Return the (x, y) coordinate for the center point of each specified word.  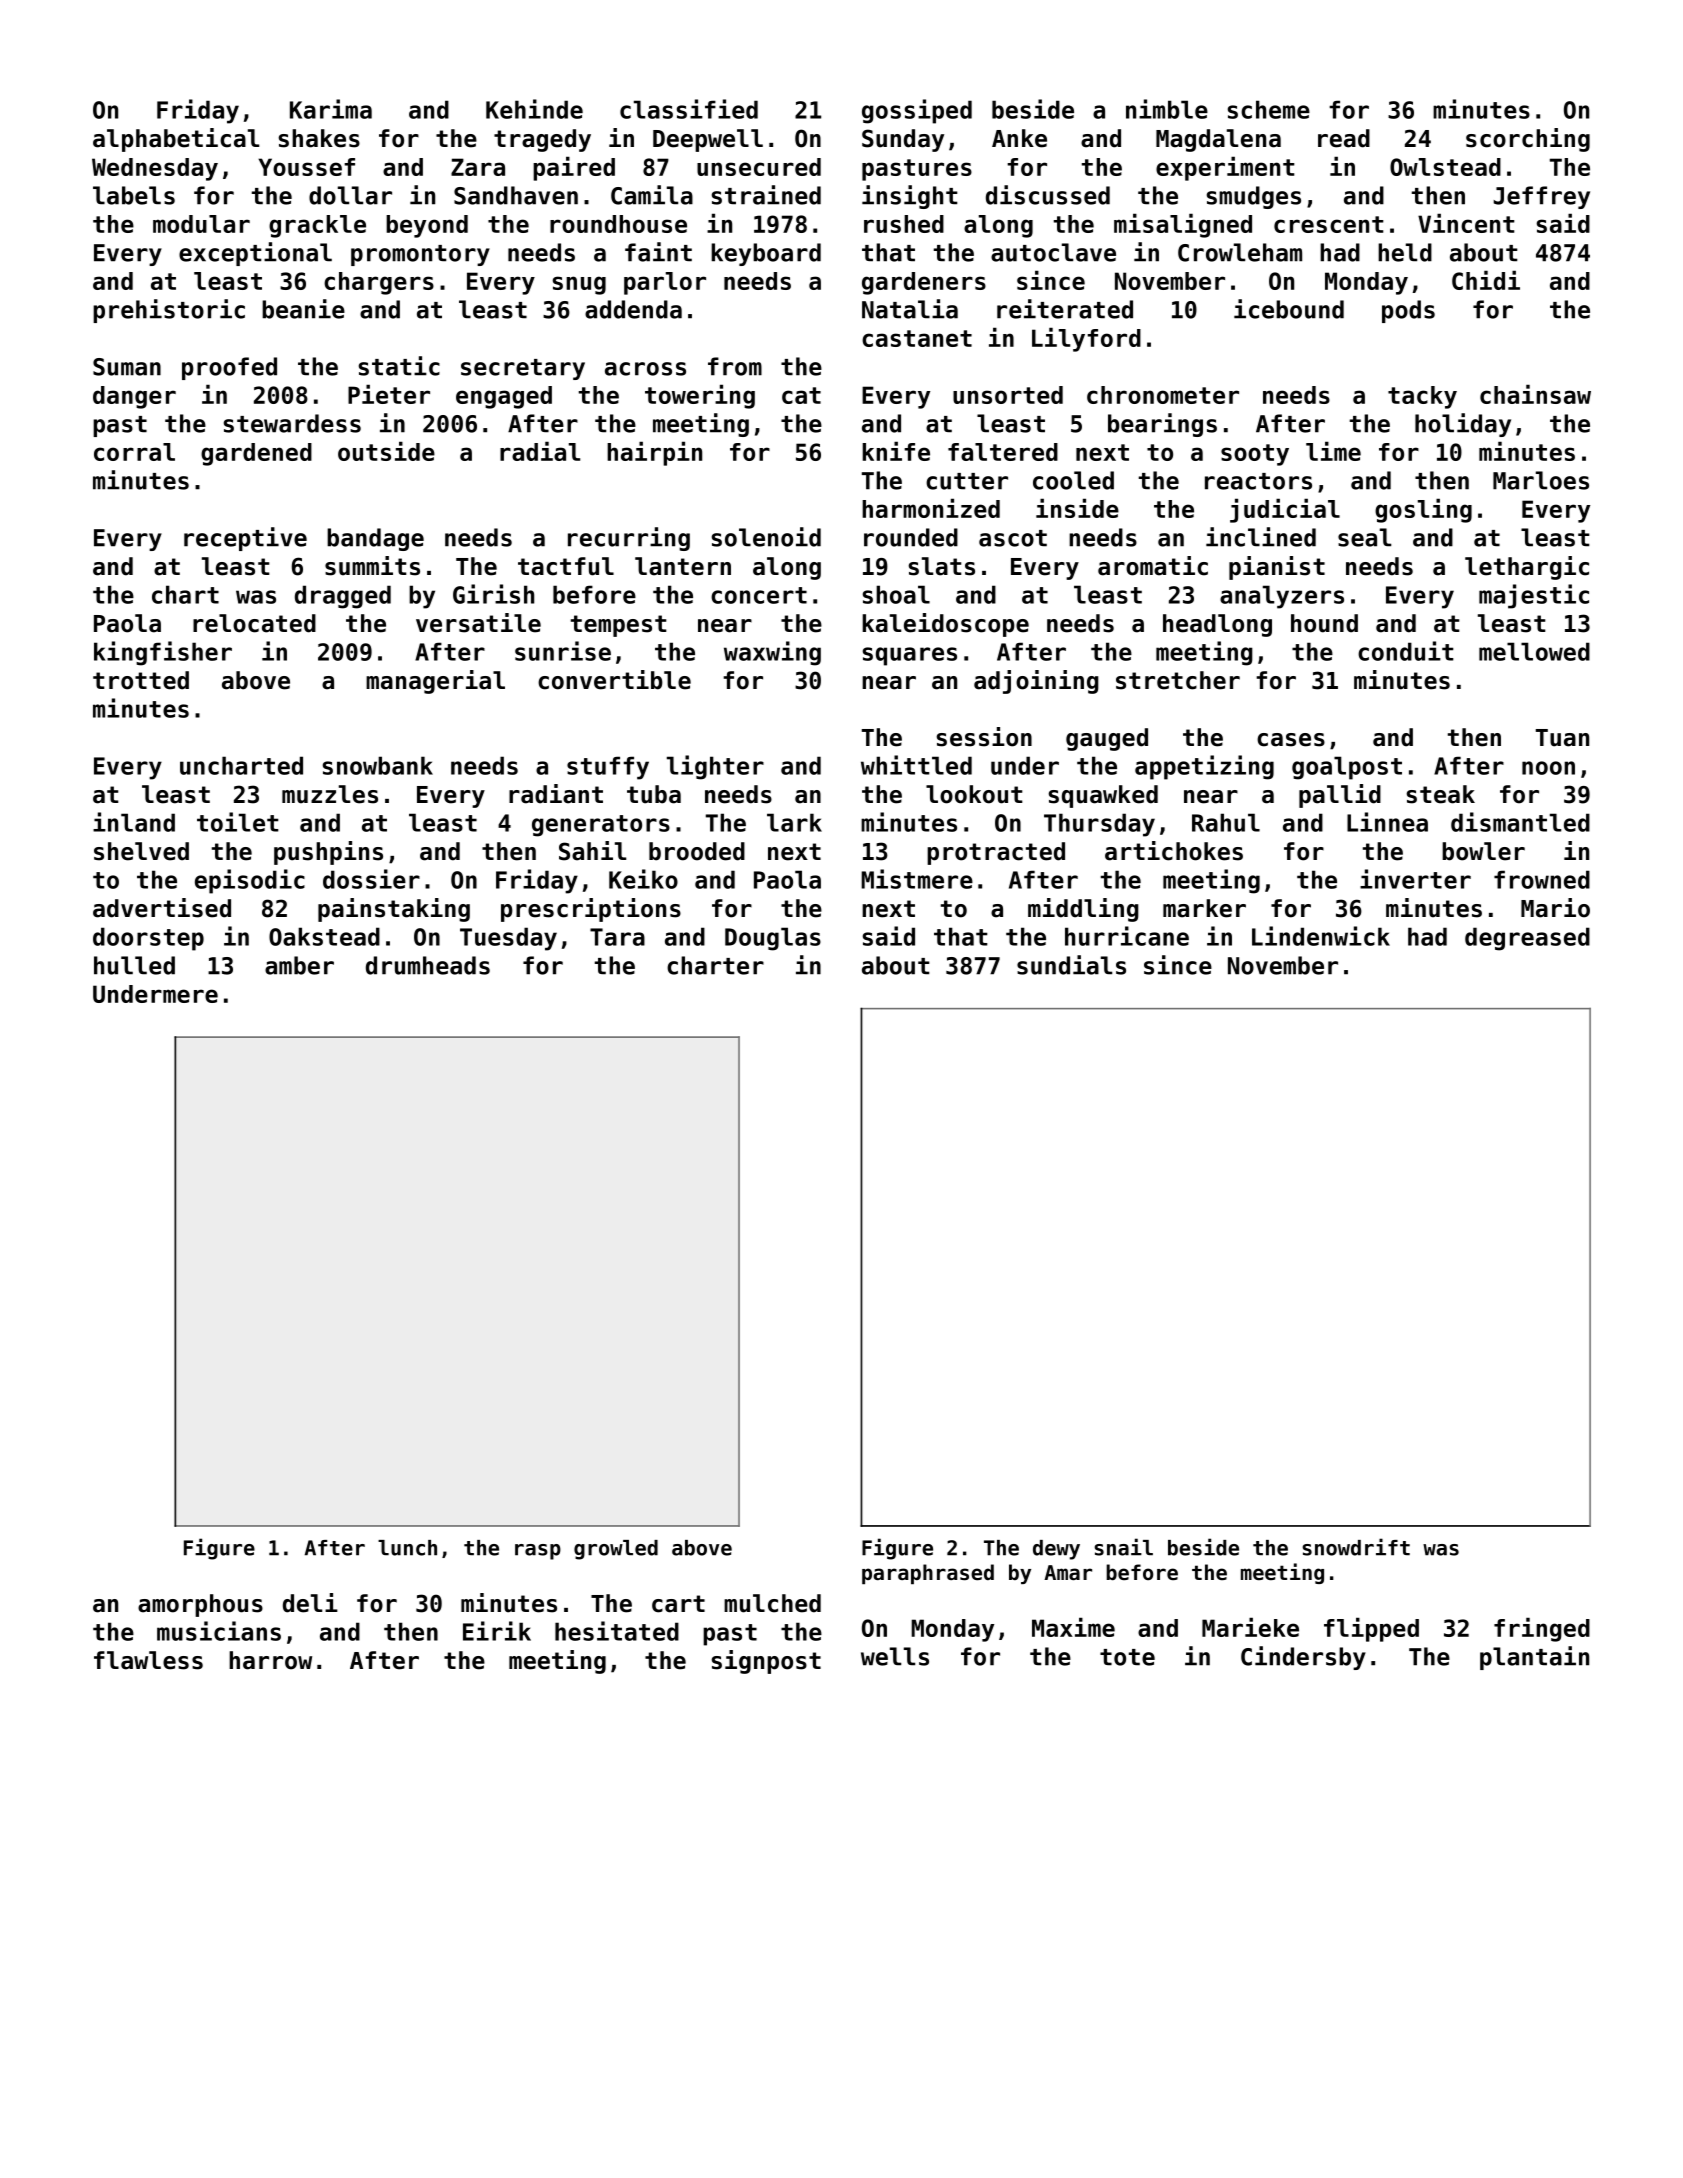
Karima (331, 109)
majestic (1534, 596)
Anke (1019, 138)
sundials (1071, 965)
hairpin (654, 453)
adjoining (1036, 682)
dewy (1056, 1550)
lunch (407, 1548)
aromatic (1153, 566)
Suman (127, 367)
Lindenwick (1321, 936)
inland (134, 822)
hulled (134, 965)
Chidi (1486, 280)
